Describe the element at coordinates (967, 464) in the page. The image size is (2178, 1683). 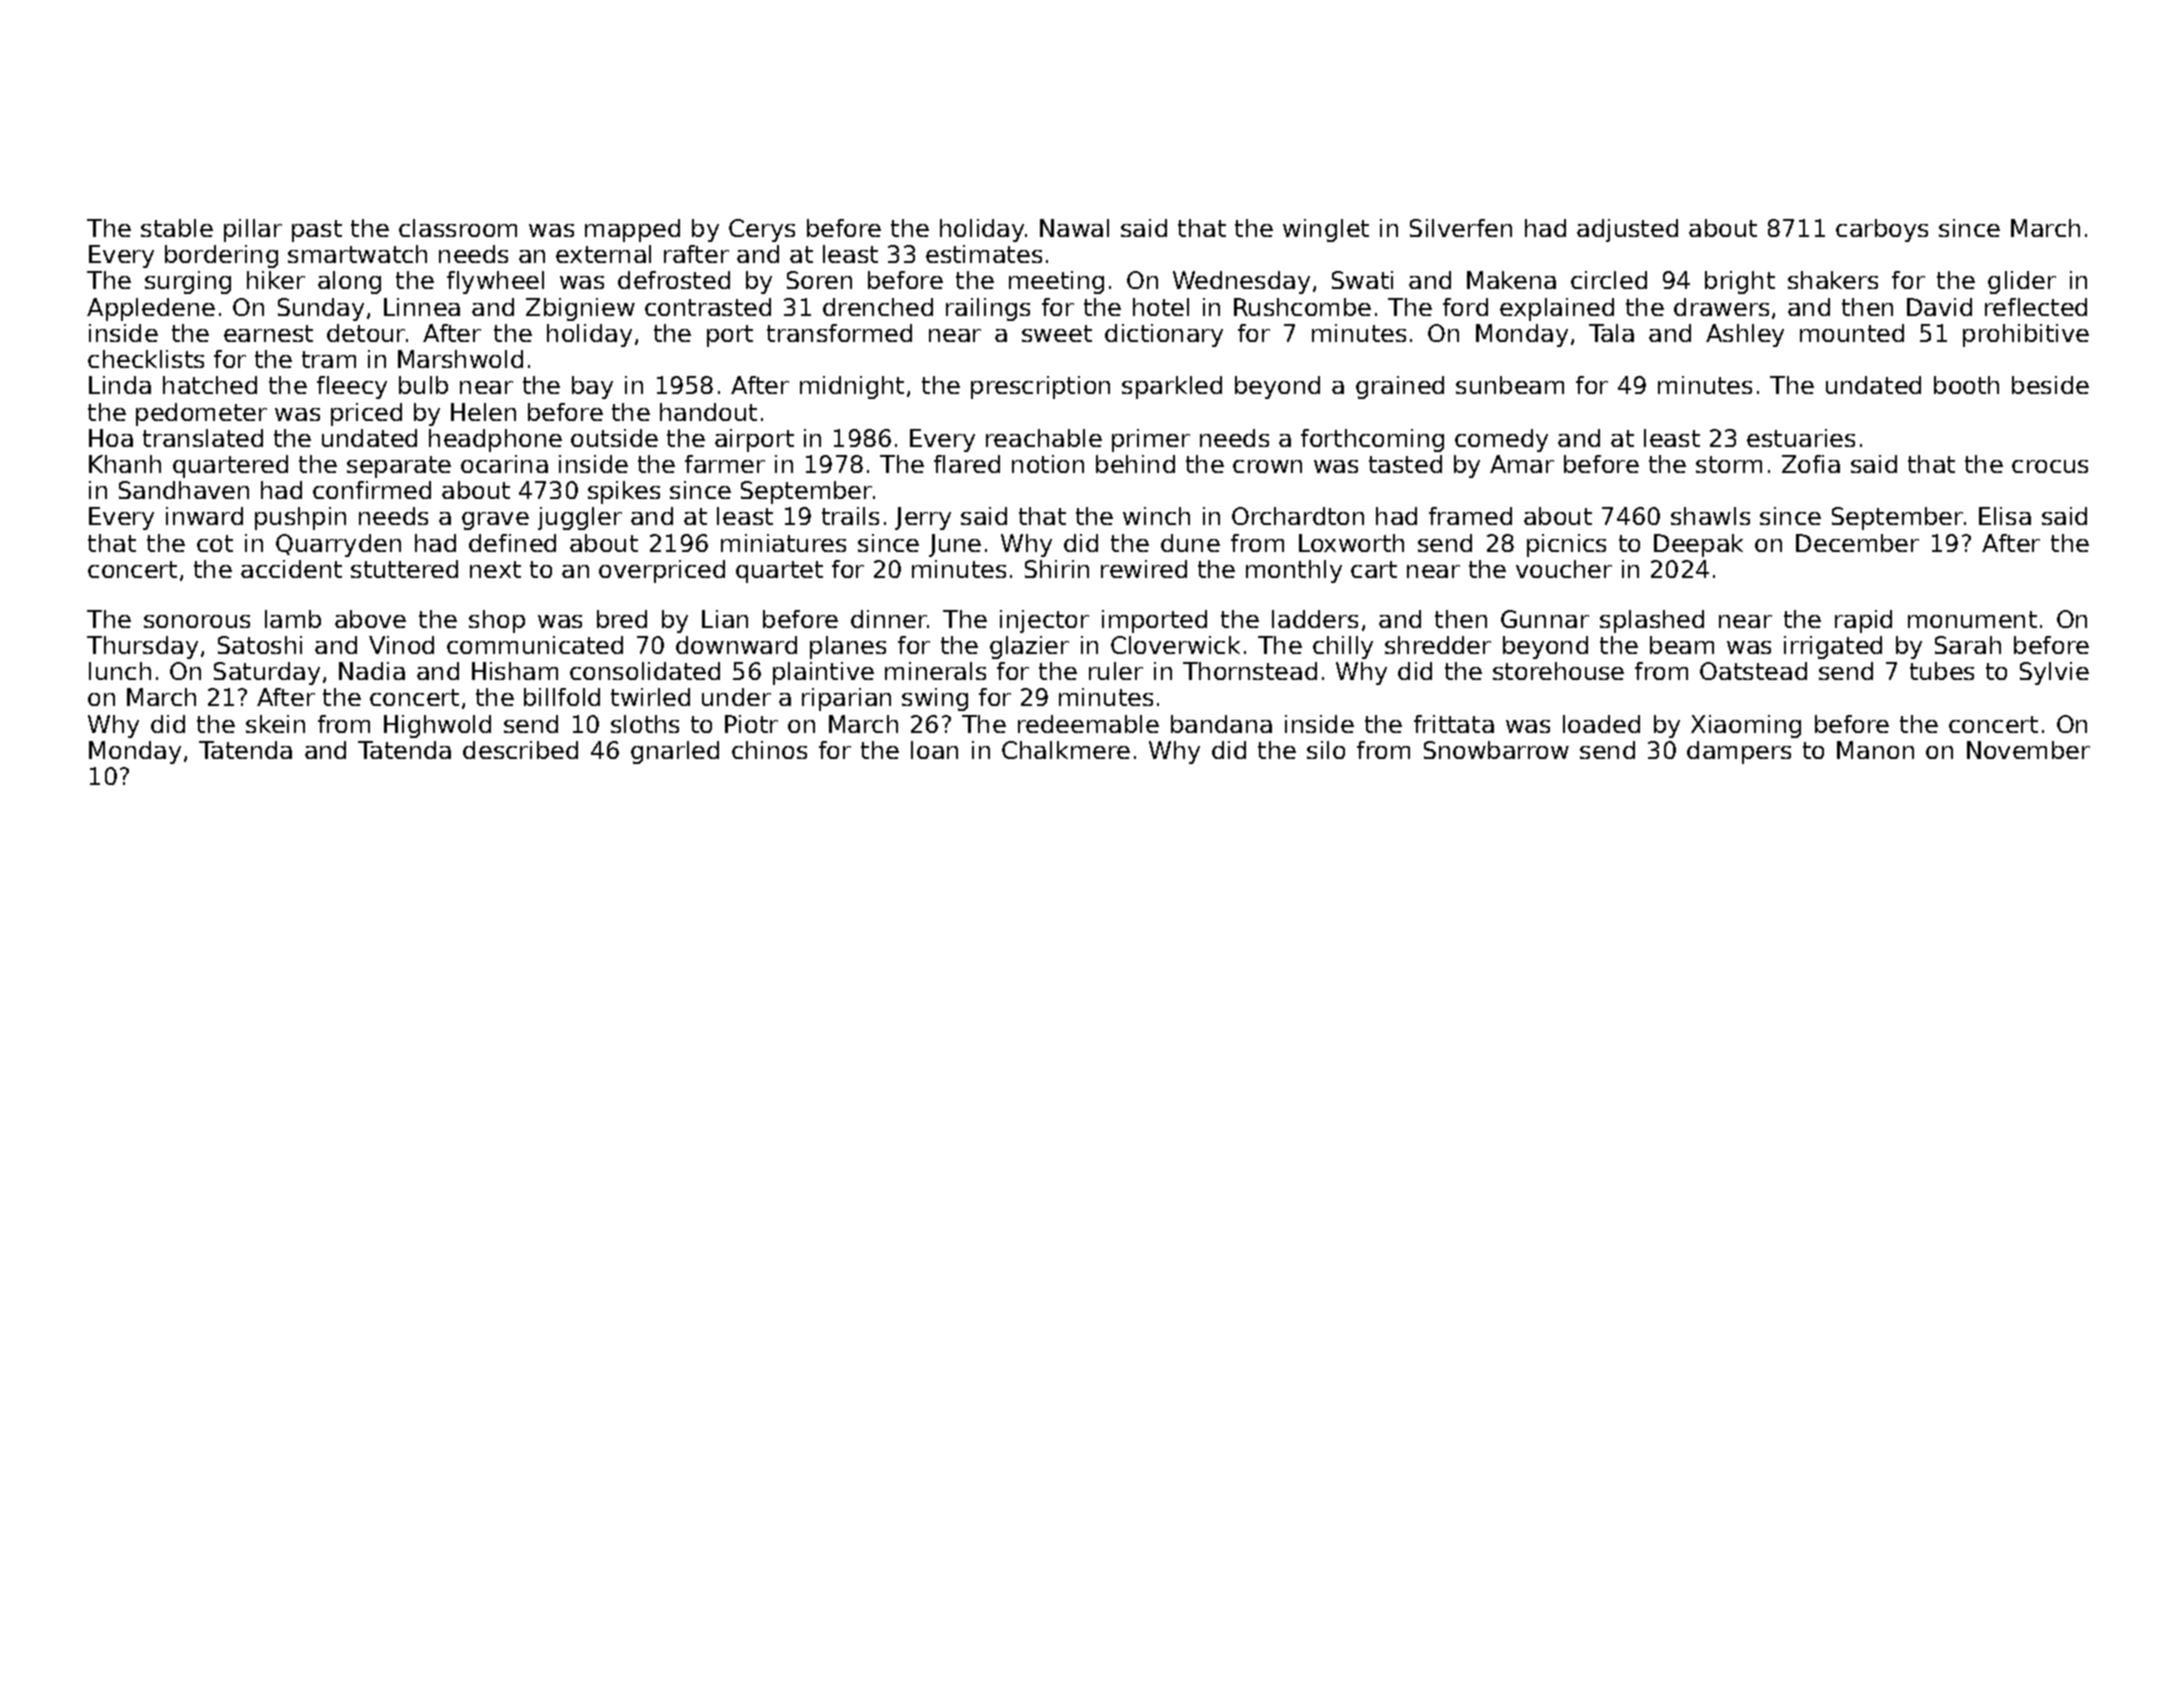
I see `flared` at that location.
